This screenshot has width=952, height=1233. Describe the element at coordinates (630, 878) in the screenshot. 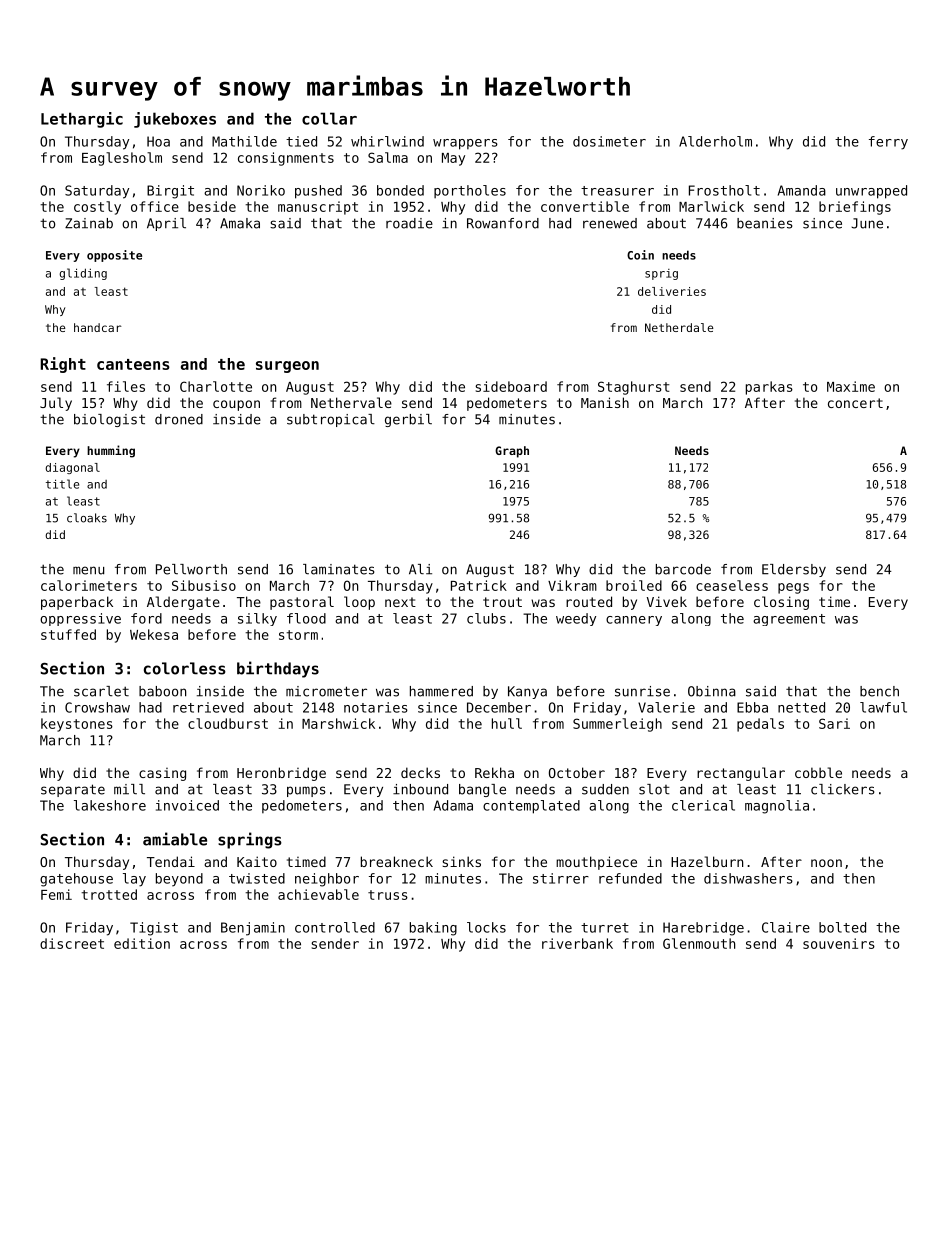

I see `refunded` at that location.
